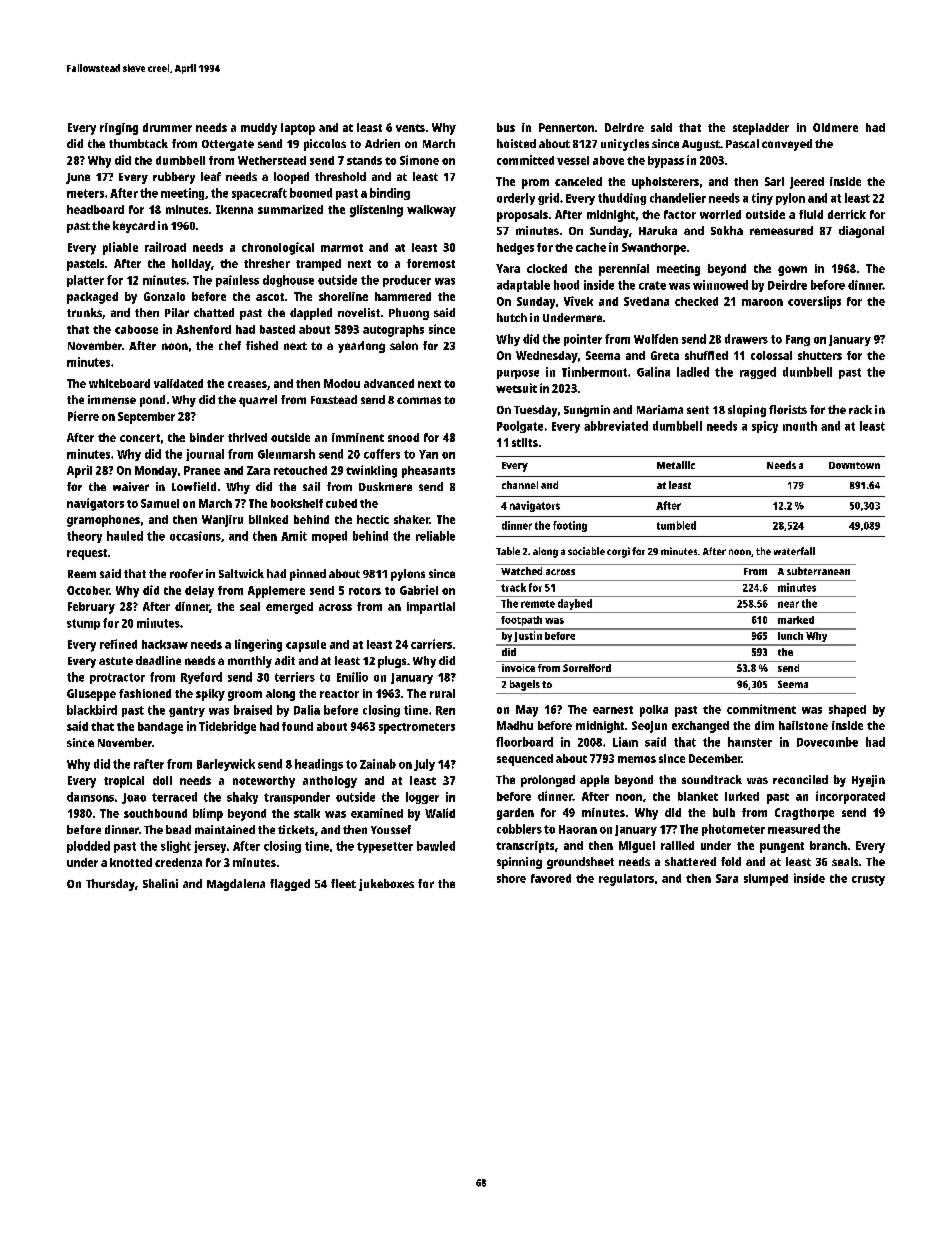 Image resolution: width=952 pixels, height=1233 pixels. What do you see at coordinates (116, 661) in the image?
I see `astute` at bounding box center [116, 661].
